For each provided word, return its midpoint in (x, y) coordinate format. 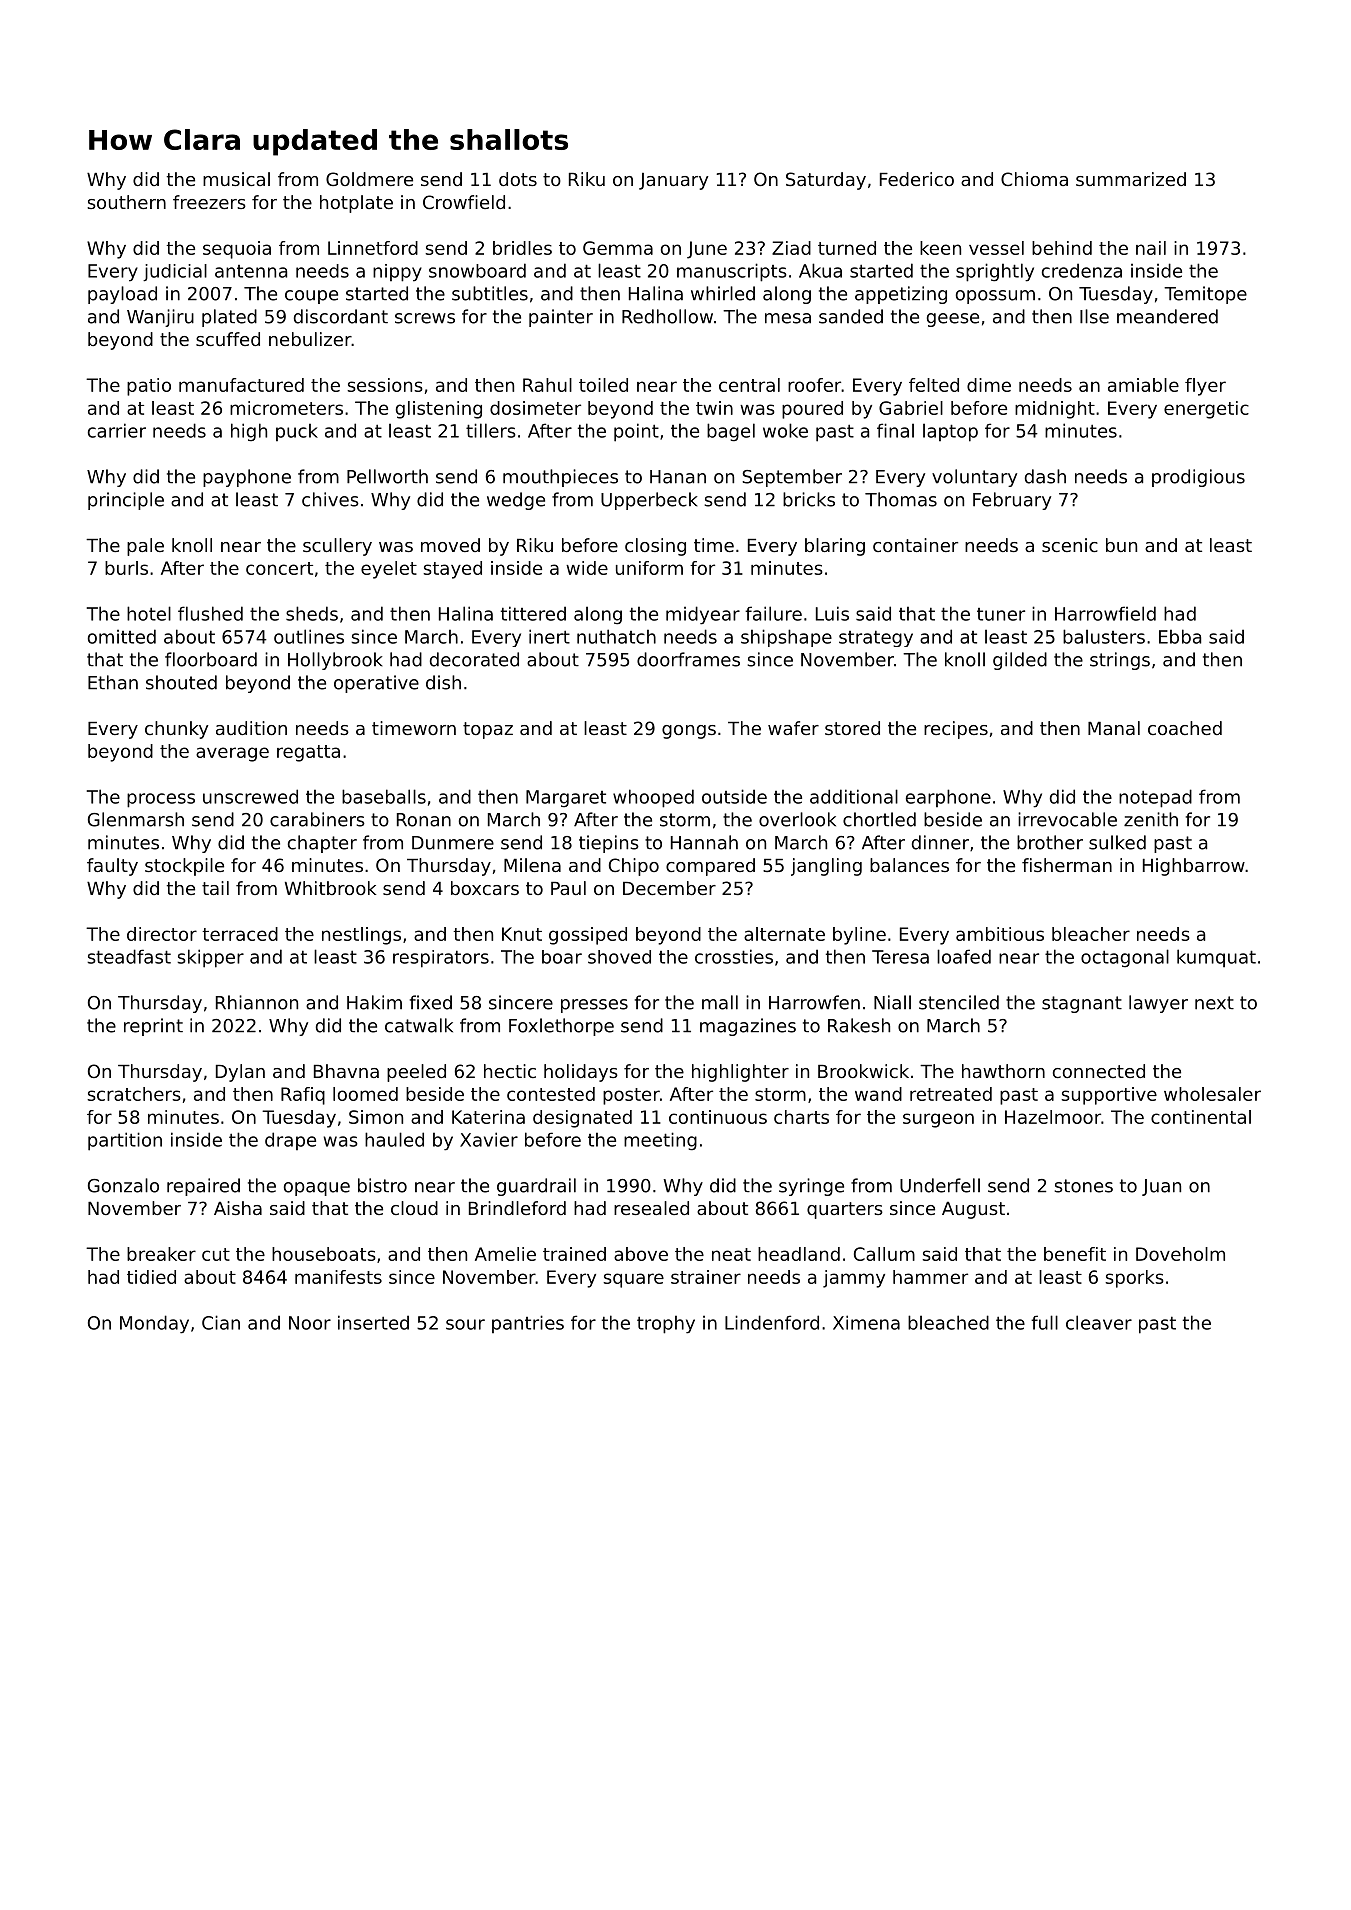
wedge (516, 501)
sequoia (237, 250)
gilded (1020, 661)
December (669, 888)
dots (518, 179)
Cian (221, 1322)
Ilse (1094, 316)
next (1214, 1003)
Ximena (866, 1322)
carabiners (317, 819)
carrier (117, 430)
